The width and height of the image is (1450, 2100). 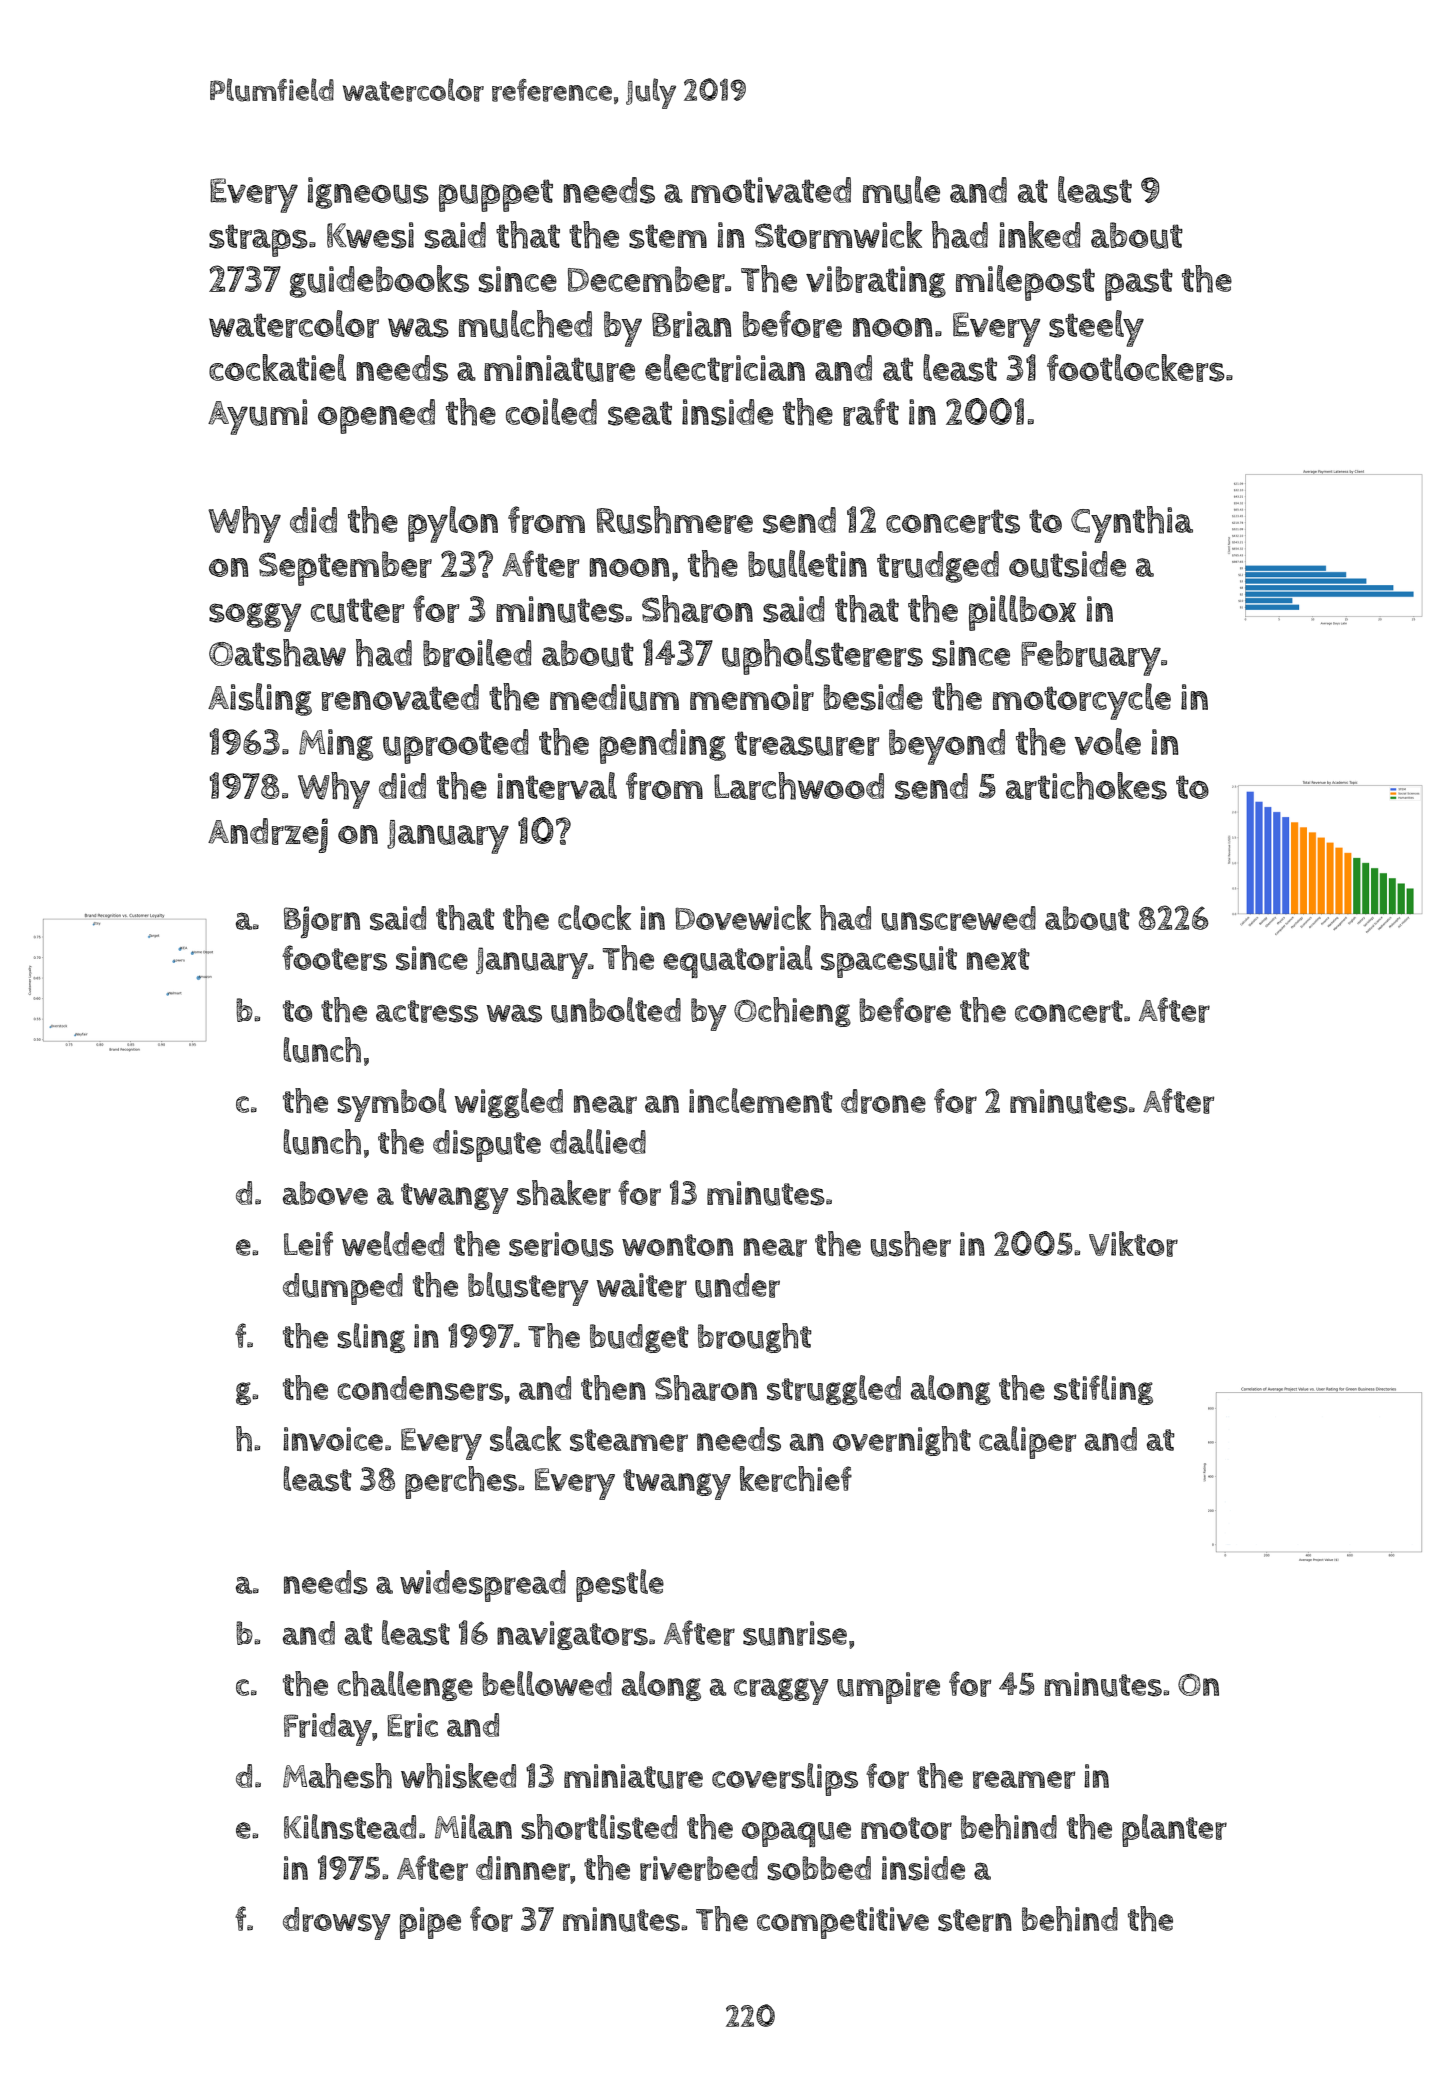 I want to click on competitive, so click(x=843, y=1923).
